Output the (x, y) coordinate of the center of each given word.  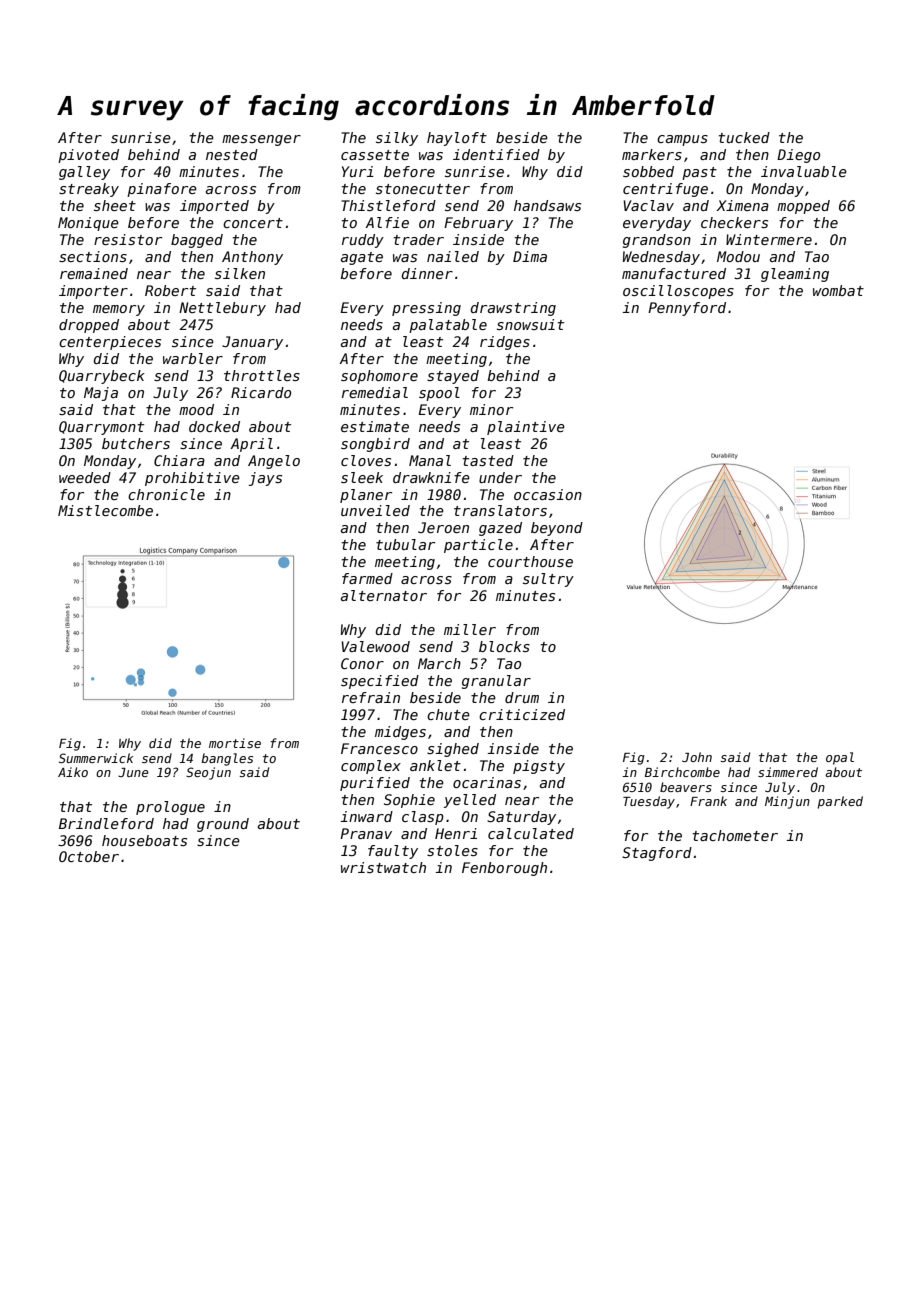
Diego (798, 156)
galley (84, 173)
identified (496, 154)
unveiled (375, 510)
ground (223, 825)
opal (840, 758)
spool (439, 394)
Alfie (387, 222)
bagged (197, 241)
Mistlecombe (105, 510)
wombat (838, 290)
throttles (262, 375)
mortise (235, 743)
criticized (522, 714)
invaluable (804, 171)
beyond (557, 529)
